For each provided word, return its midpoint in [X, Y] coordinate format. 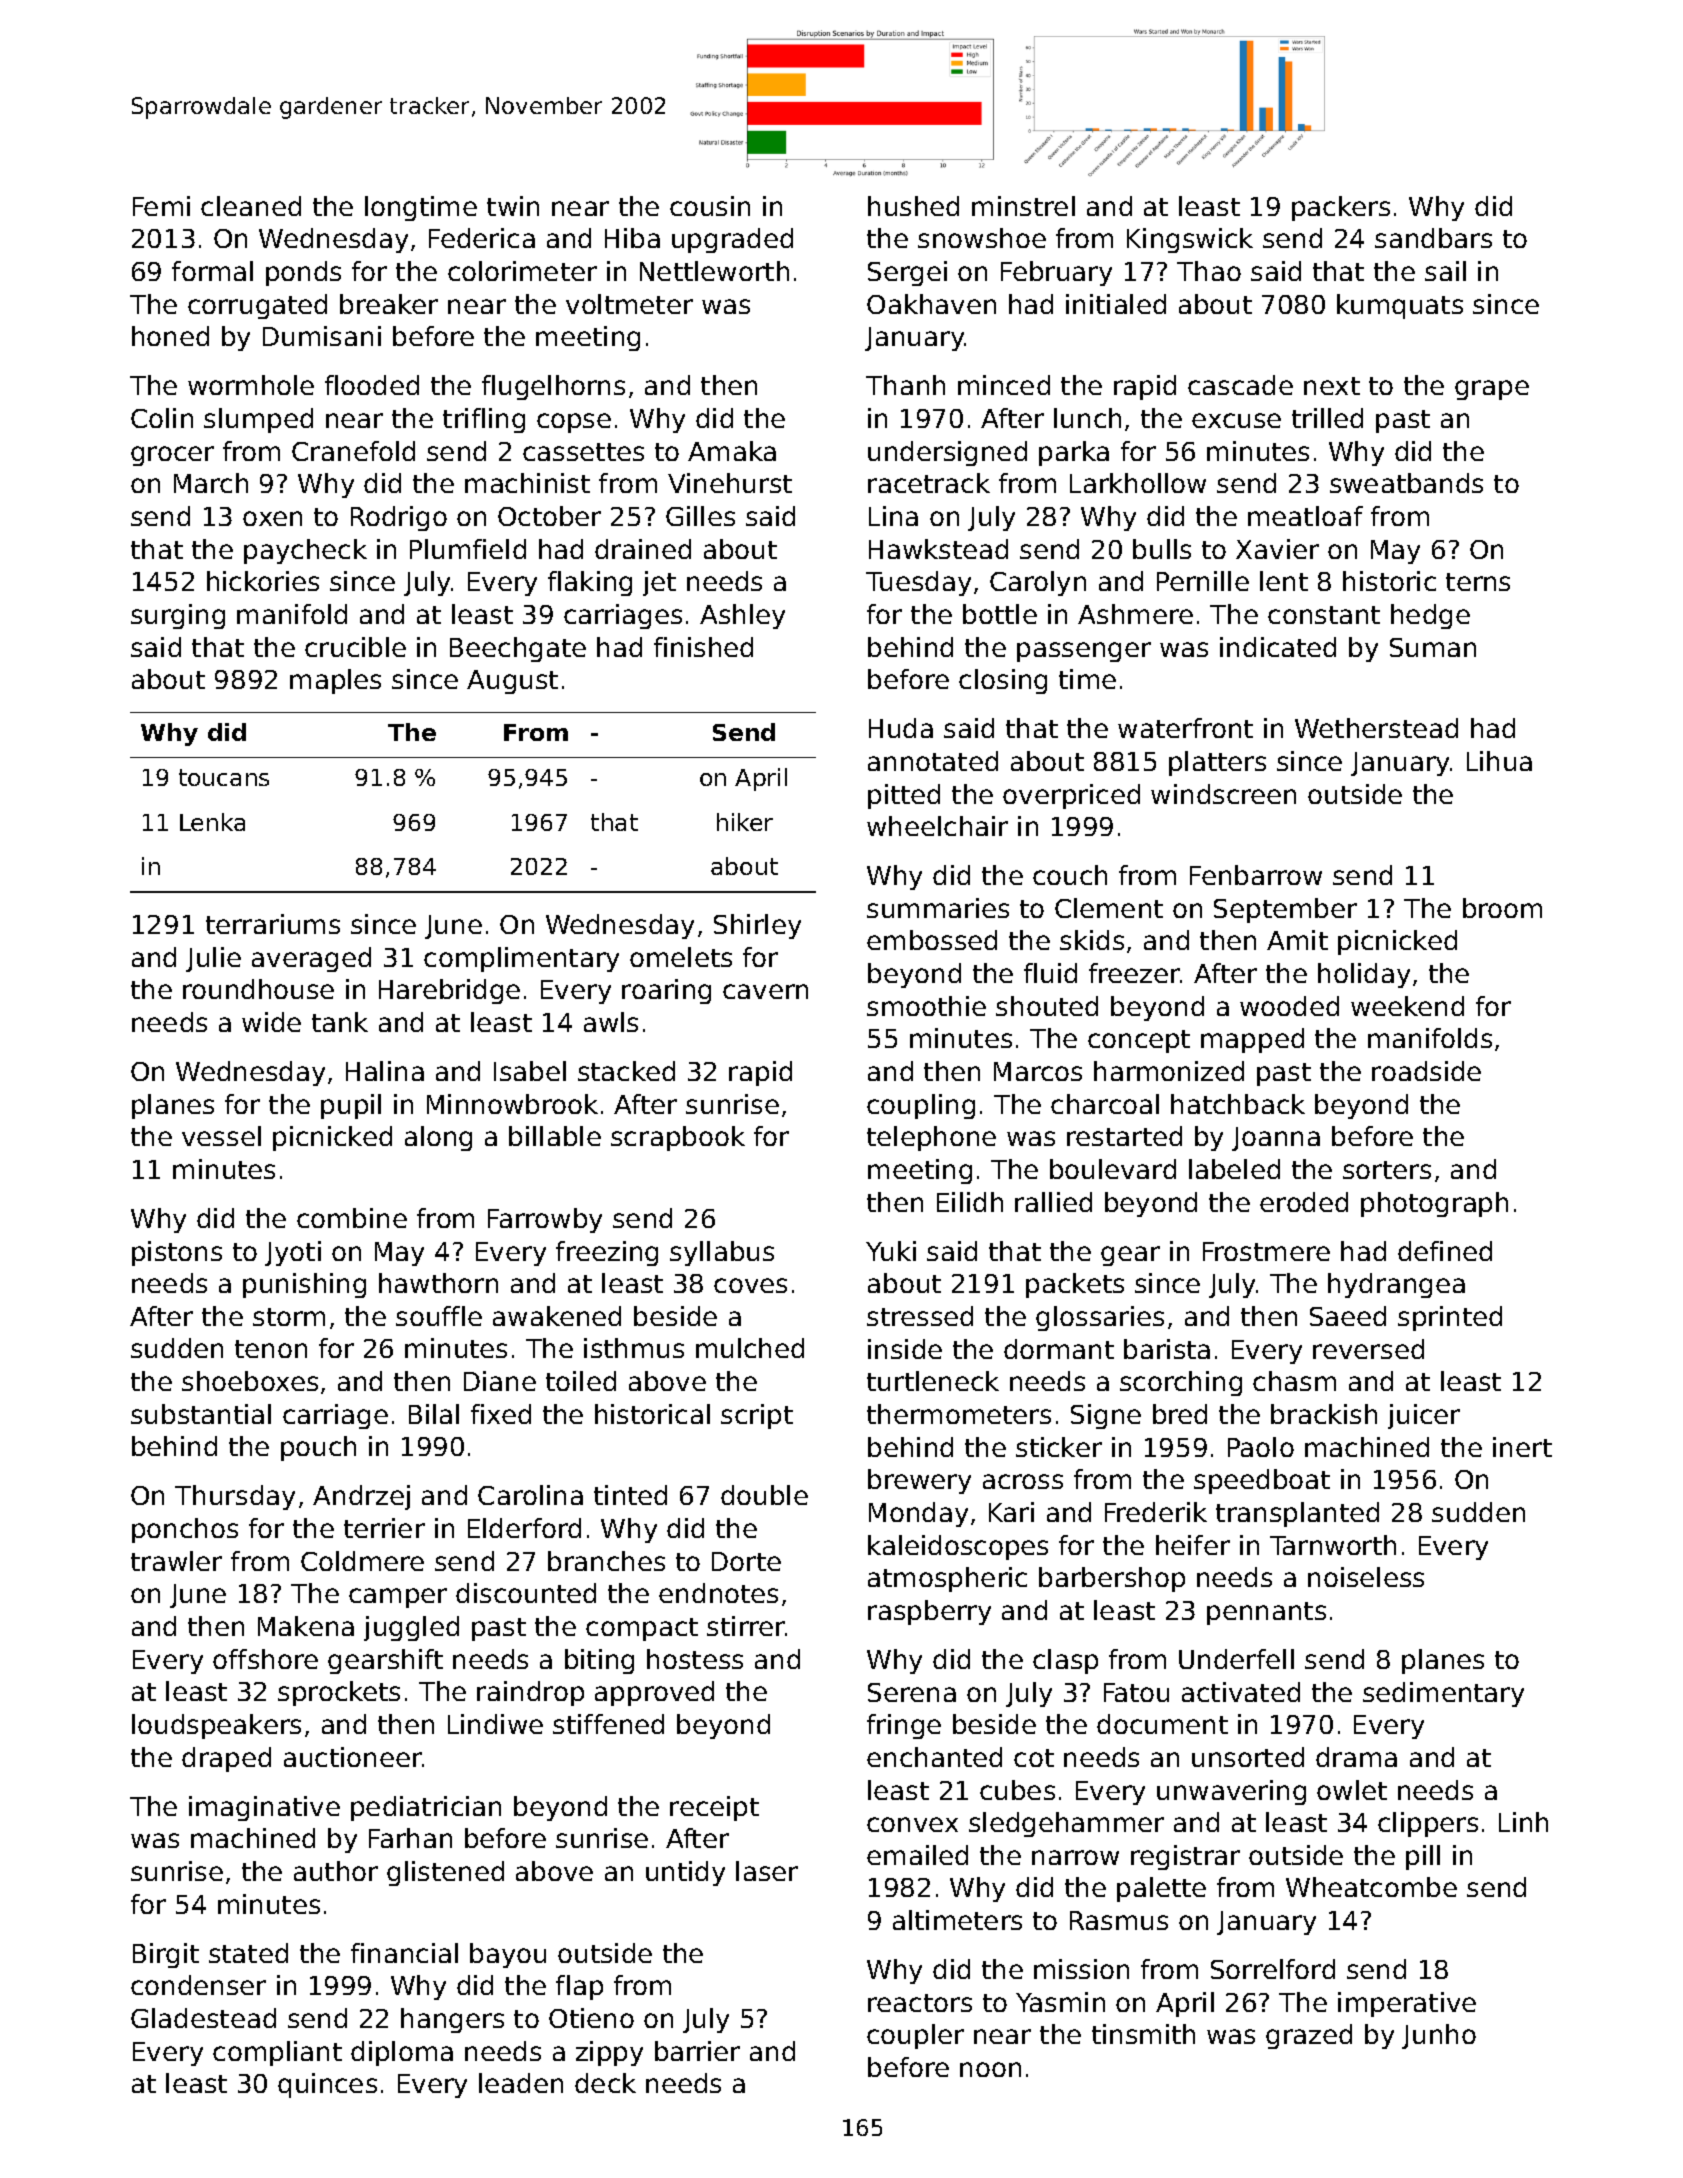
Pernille [1203, 581]
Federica [482, 238]
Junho [1439, 2036]
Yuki [891, 1251]
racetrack [929, 483]
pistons [177, 1253]
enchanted [934, 1757]
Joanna [1276, 1139]
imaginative [264, 1808]
